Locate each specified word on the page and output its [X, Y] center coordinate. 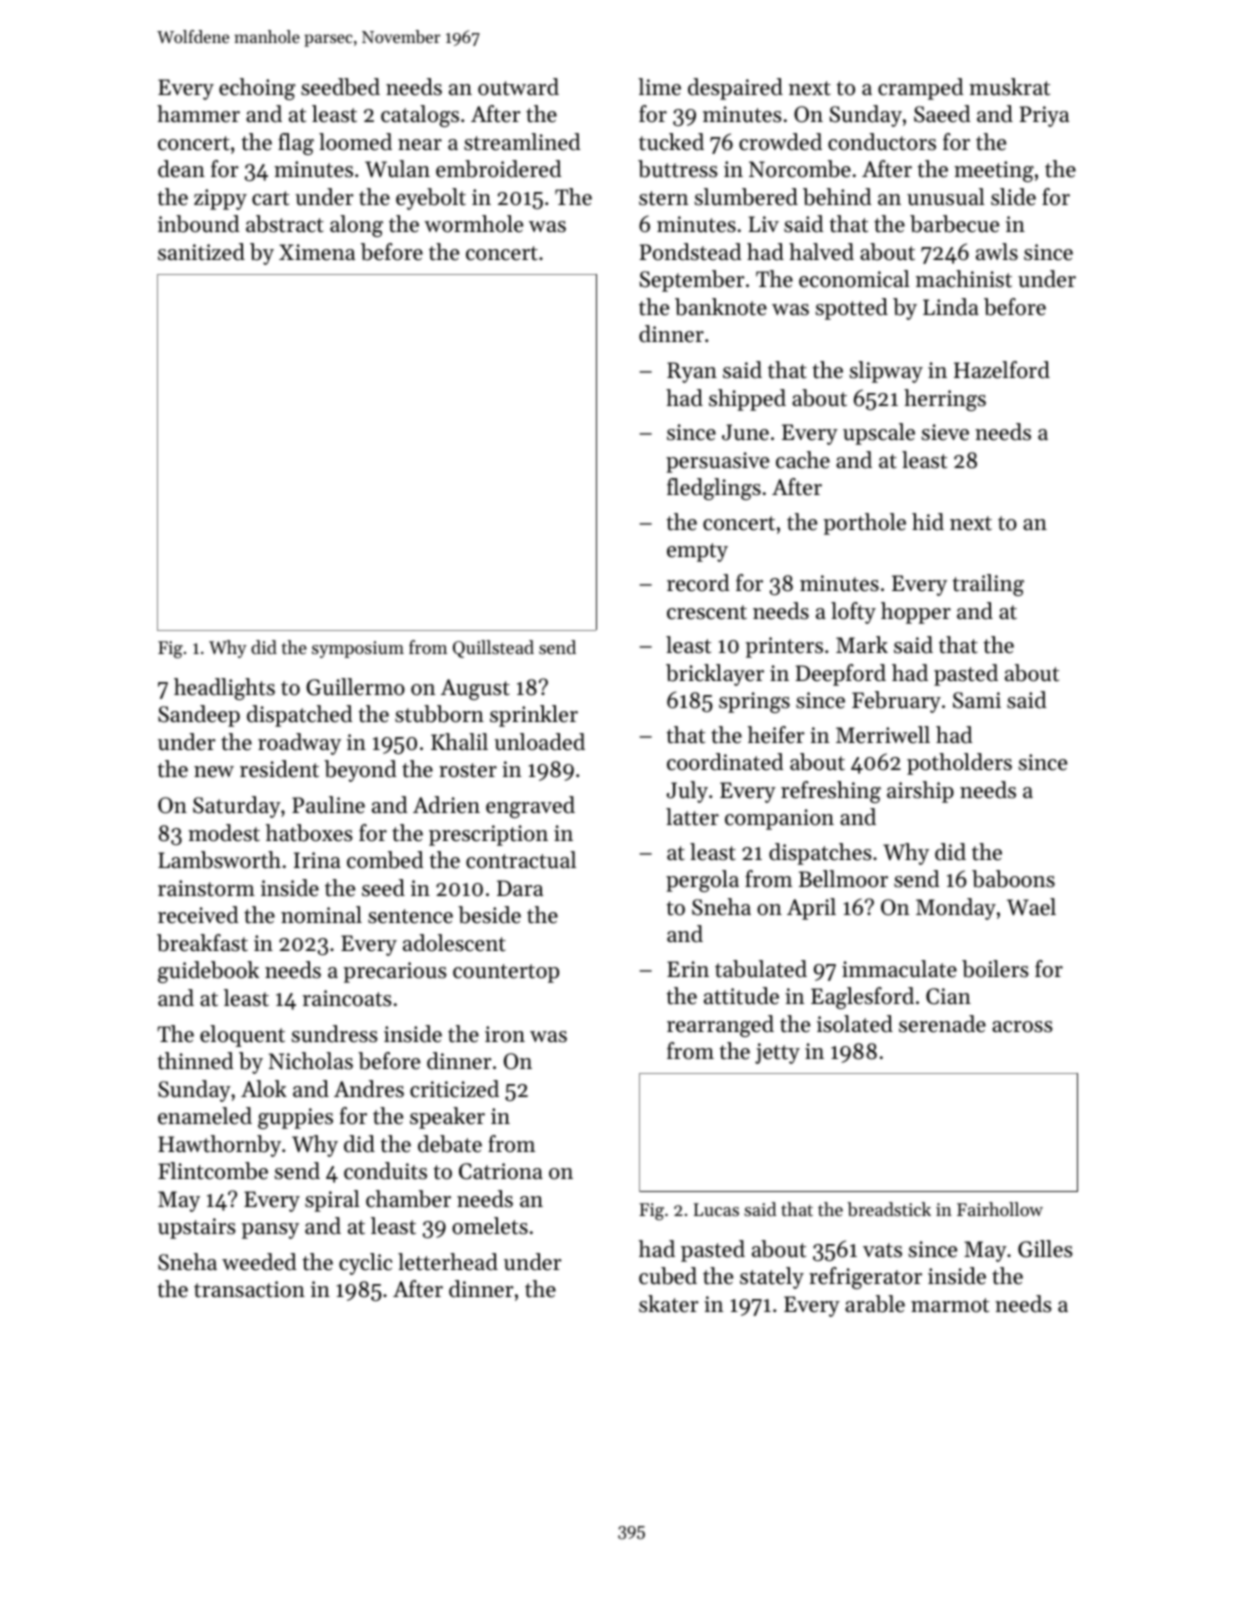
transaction [249, 1289]
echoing [257, 89]
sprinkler [534, 716]
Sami [977, 700]
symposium [358, 649]
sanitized [201, 252]
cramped [920, 89]
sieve [945, 432]
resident [279, 769]
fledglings [714, 489]
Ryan [692, 372]
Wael [1031, 907]
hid [928, 522]
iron [505, 1034]
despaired [735, 89]
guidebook [208, 972]
